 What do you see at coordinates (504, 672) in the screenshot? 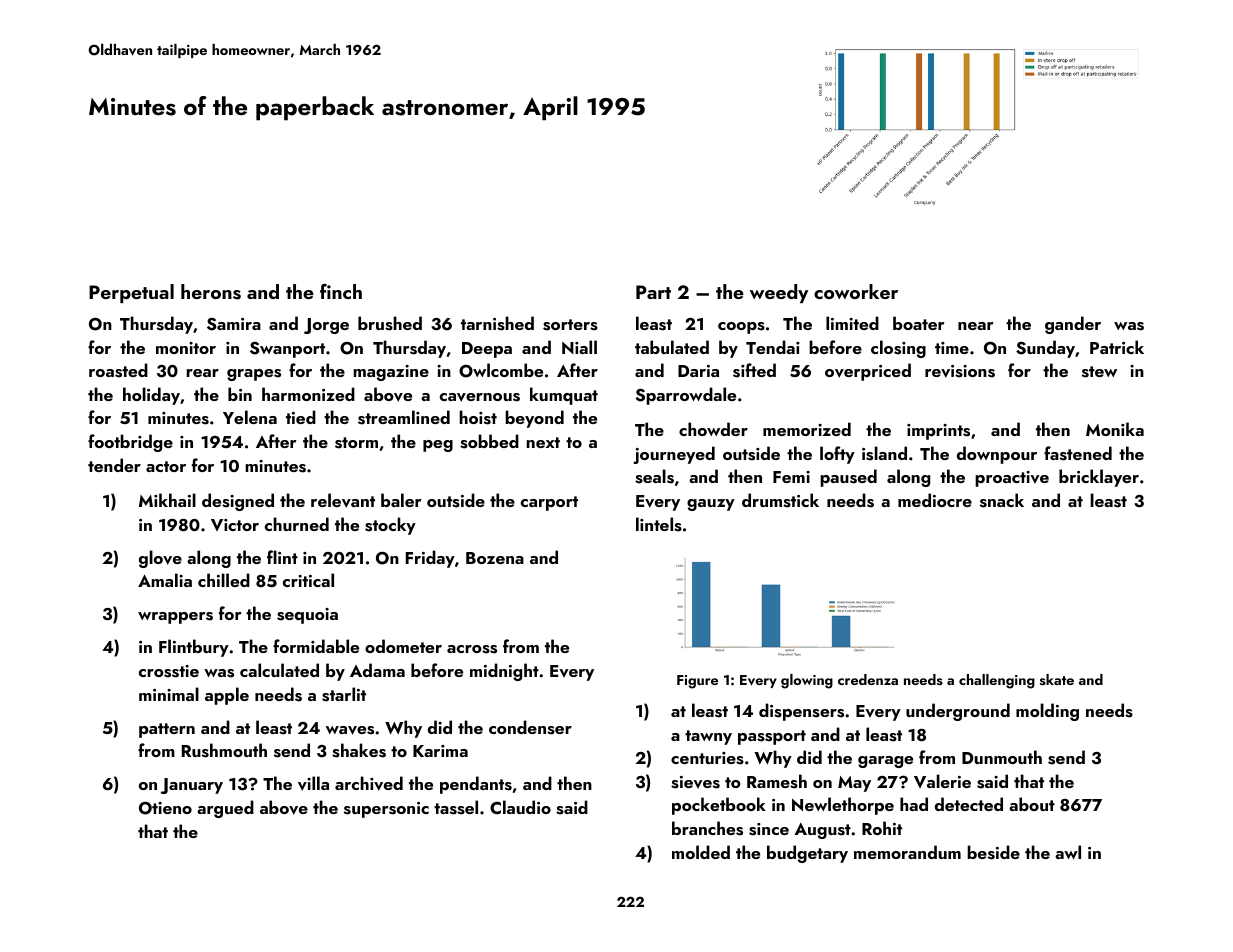
I see `midnight` at bounding box center [504, 672].
